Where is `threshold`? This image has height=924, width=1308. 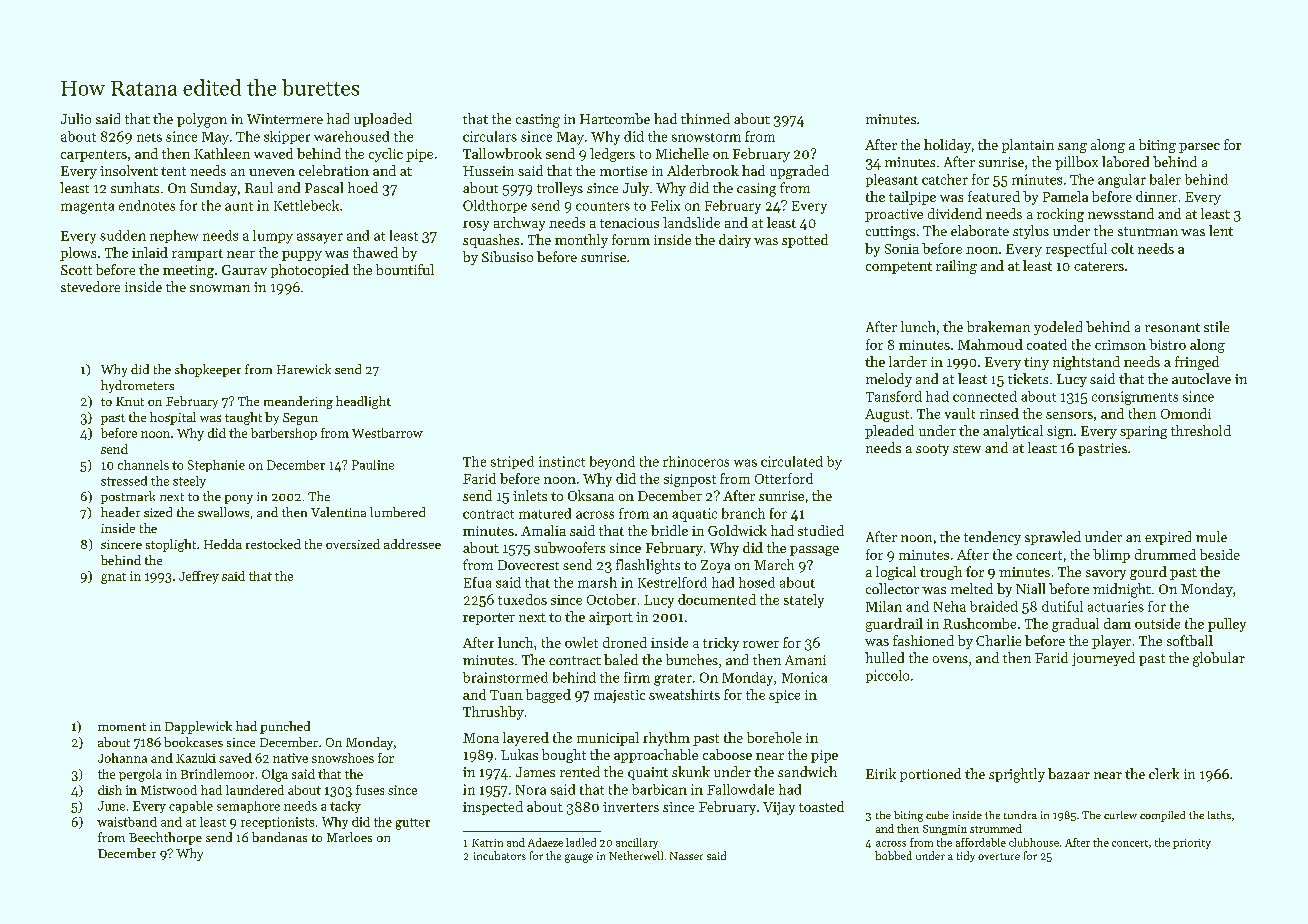 threshold is located at coordinates (1201, 430).
